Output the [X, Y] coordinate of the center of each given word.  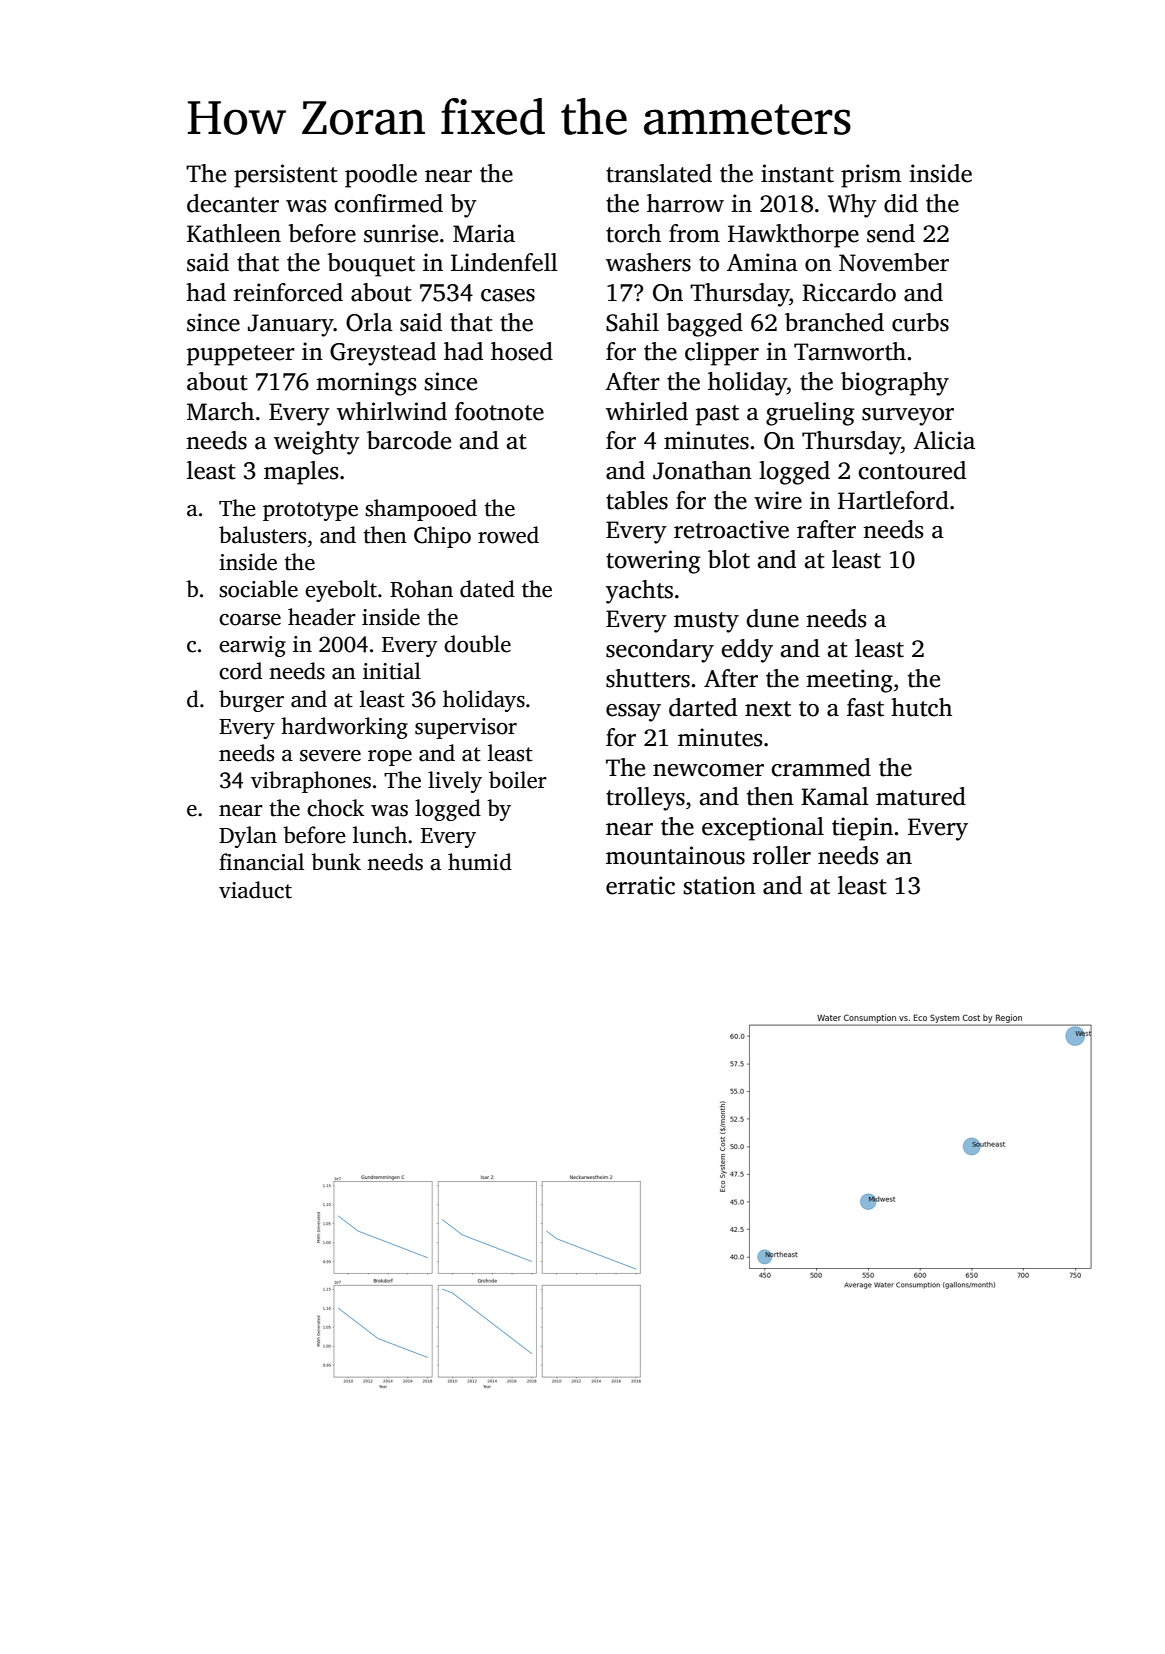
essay [633, 713]
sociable [258, 589]
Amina [762, 262]
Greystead [383, 354]
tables [637, 500]
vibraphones [311, 782]
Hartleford [893, 500]
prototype [310, 511]
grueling [810, 414]
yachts [639, 592]
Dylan [248, 837]
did [901, 203]
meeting [849, 681]
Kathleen [234, 233]
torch [633, 233]
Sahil [632, 322]
